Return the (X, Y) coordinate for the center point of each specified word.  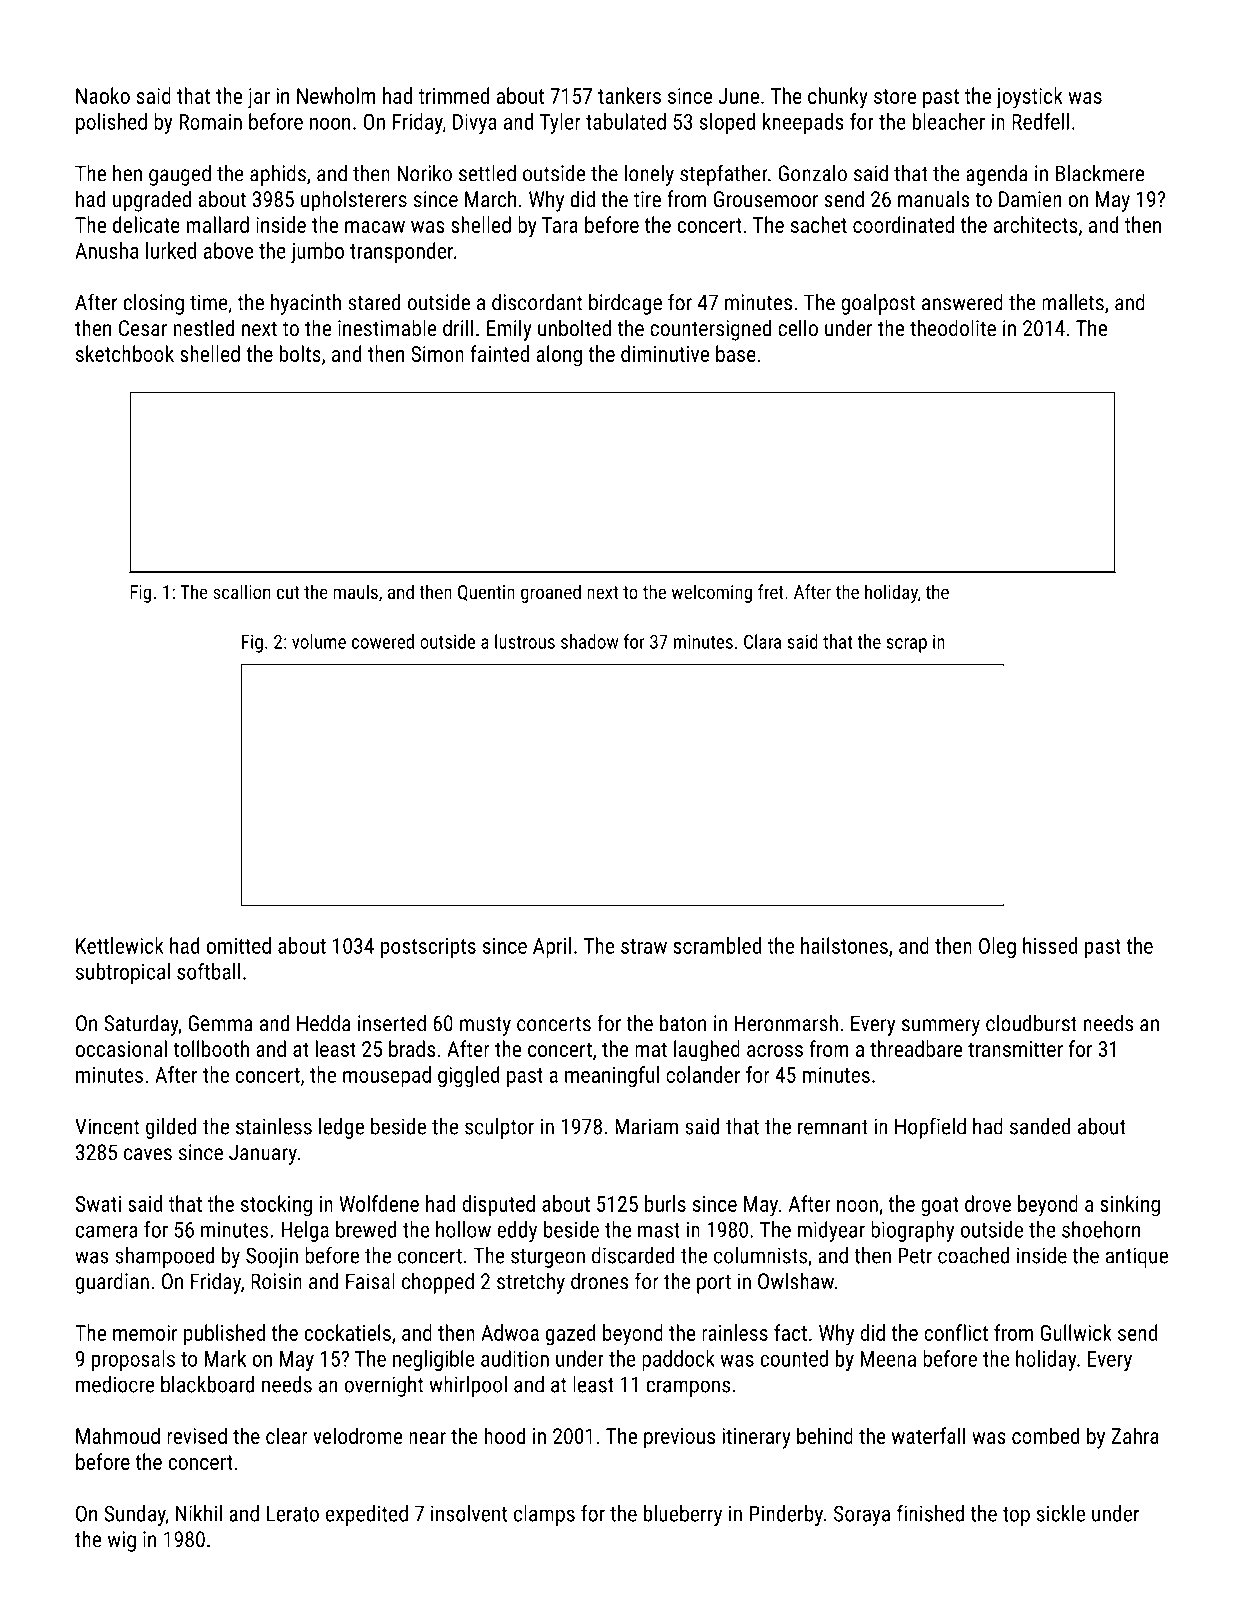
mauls (356, 591)
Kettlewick (120, 945)
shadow (589, 641)
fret (771, 591)
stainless (274, 1126)
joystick (1029, 98)
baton (683, 1023)
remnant (833, 1127)
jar (259, 98)
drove (988, 1203)
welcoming (712, 593)
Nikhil (199, 1513)
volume (319, 641)
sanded (1040, 1126)
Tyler (560, 123)
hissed (1050, 945)
